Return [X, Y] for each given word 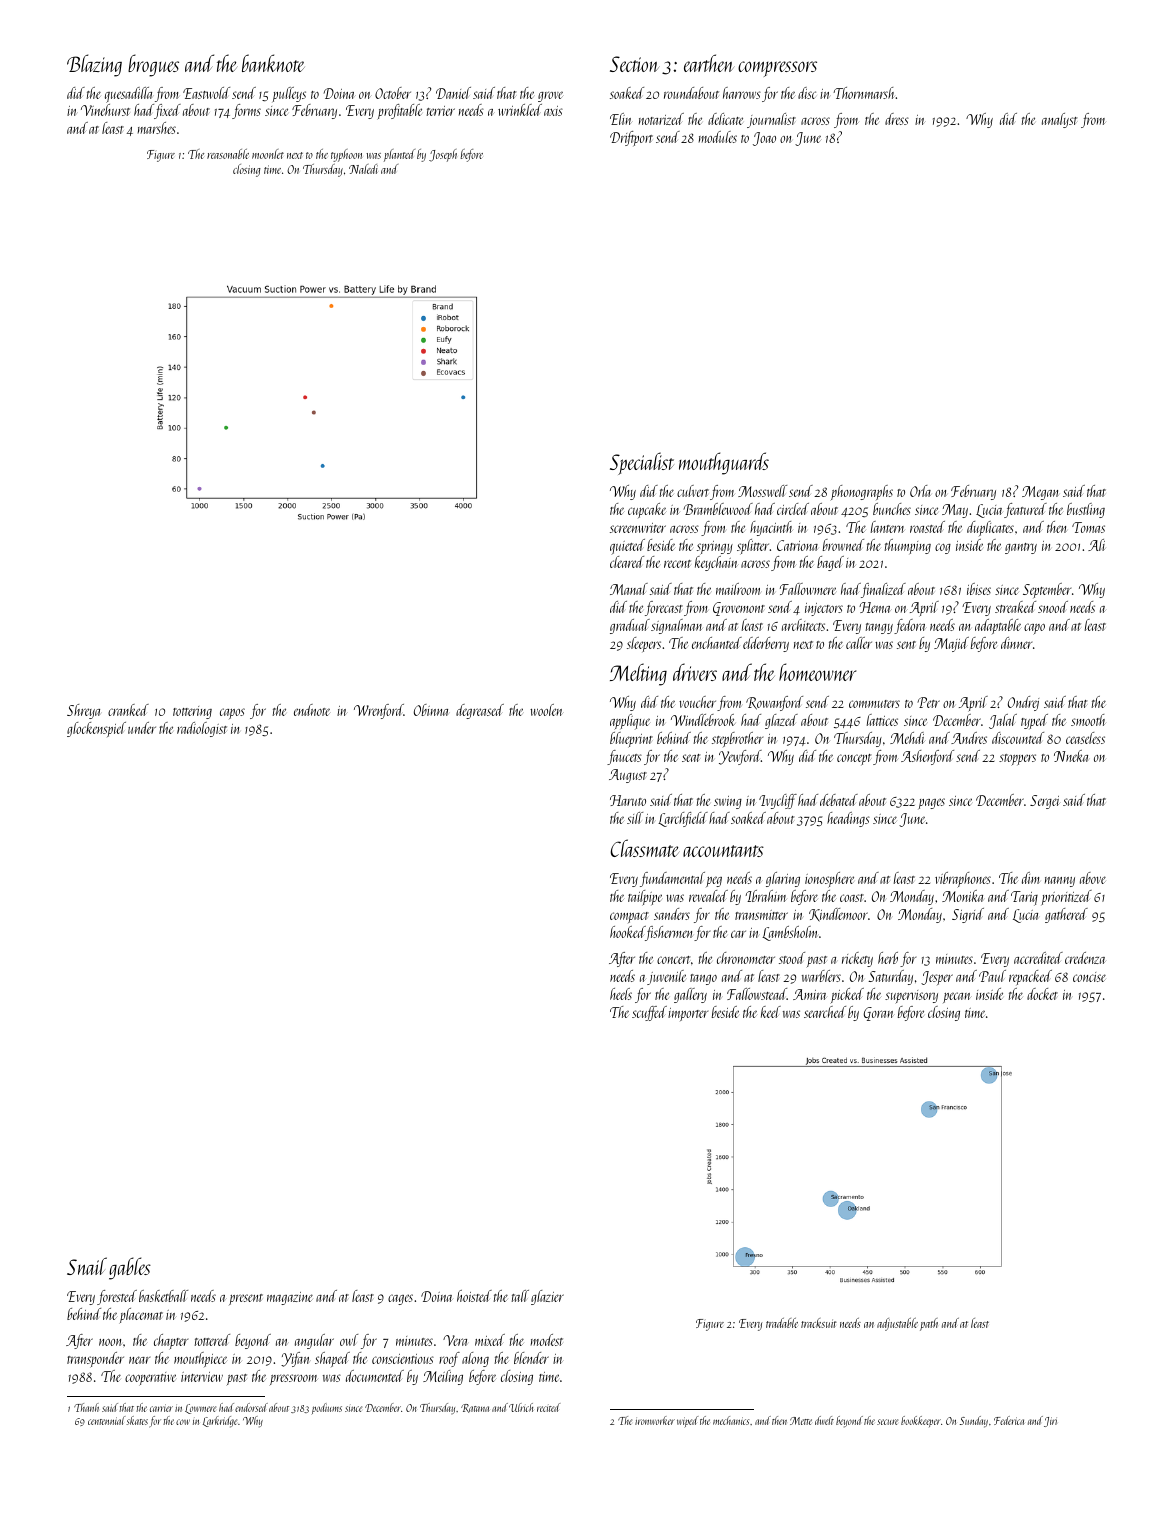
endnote [312, 710]
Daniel [453, 93]
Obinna [431, 710]
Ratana [475, 1408]
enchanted [717, 643]
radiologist [202, 729]
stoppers [1017, 760]
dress [897, 119]
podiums [327, 1408]
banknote [273, 63]
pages [932, 803]
